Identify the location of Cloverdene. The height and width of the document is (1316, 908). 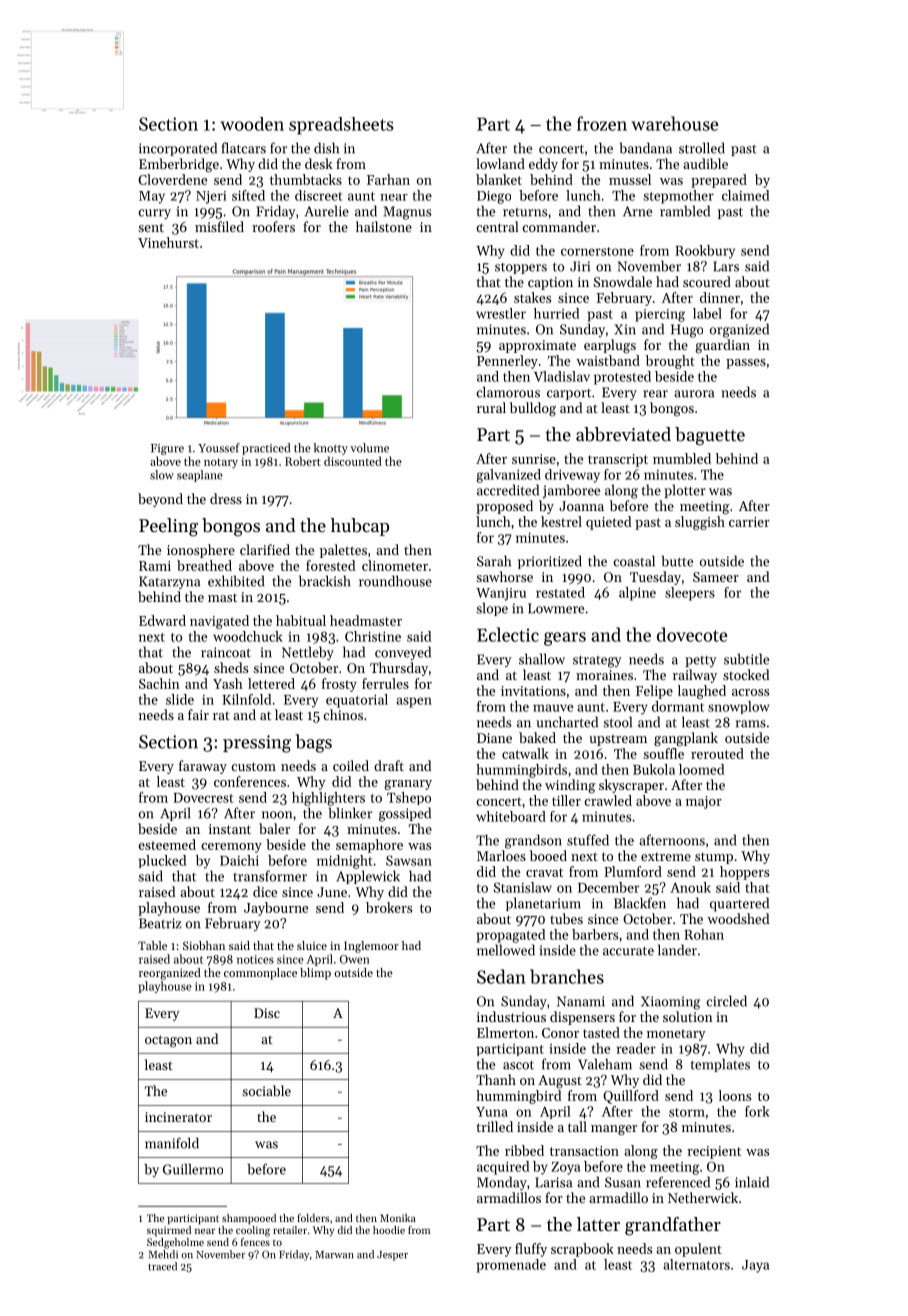
(172, 179).
